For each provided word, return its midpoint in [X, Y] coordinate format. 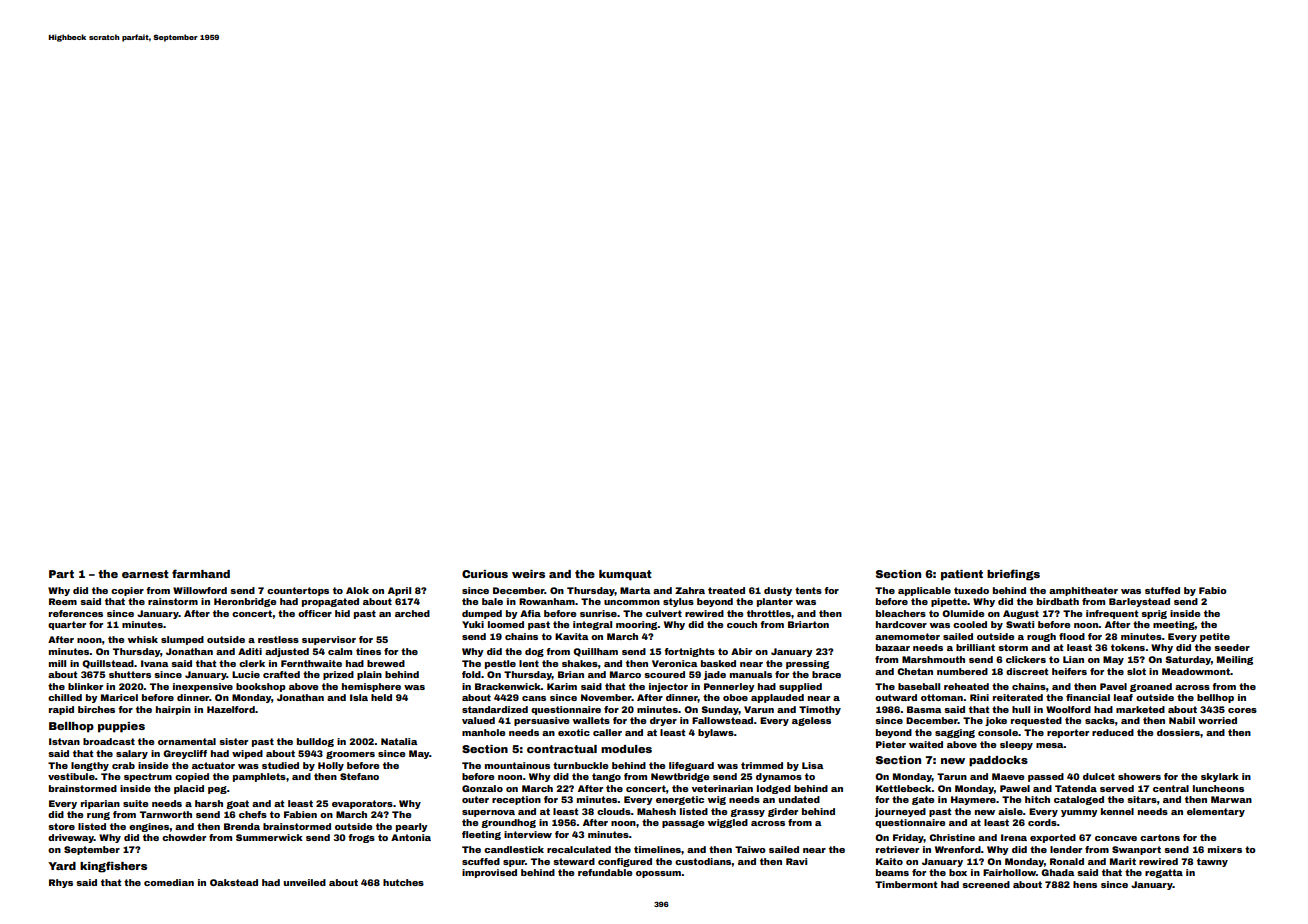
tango [606, 777]
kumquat [625, 575]
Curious [485, 574]
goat [237, 804]
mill [57, 663]
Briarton [808, 624]
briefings [1013, 575]
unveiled [305, 882]
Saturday [1188, 660]
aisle [1010, 811]
